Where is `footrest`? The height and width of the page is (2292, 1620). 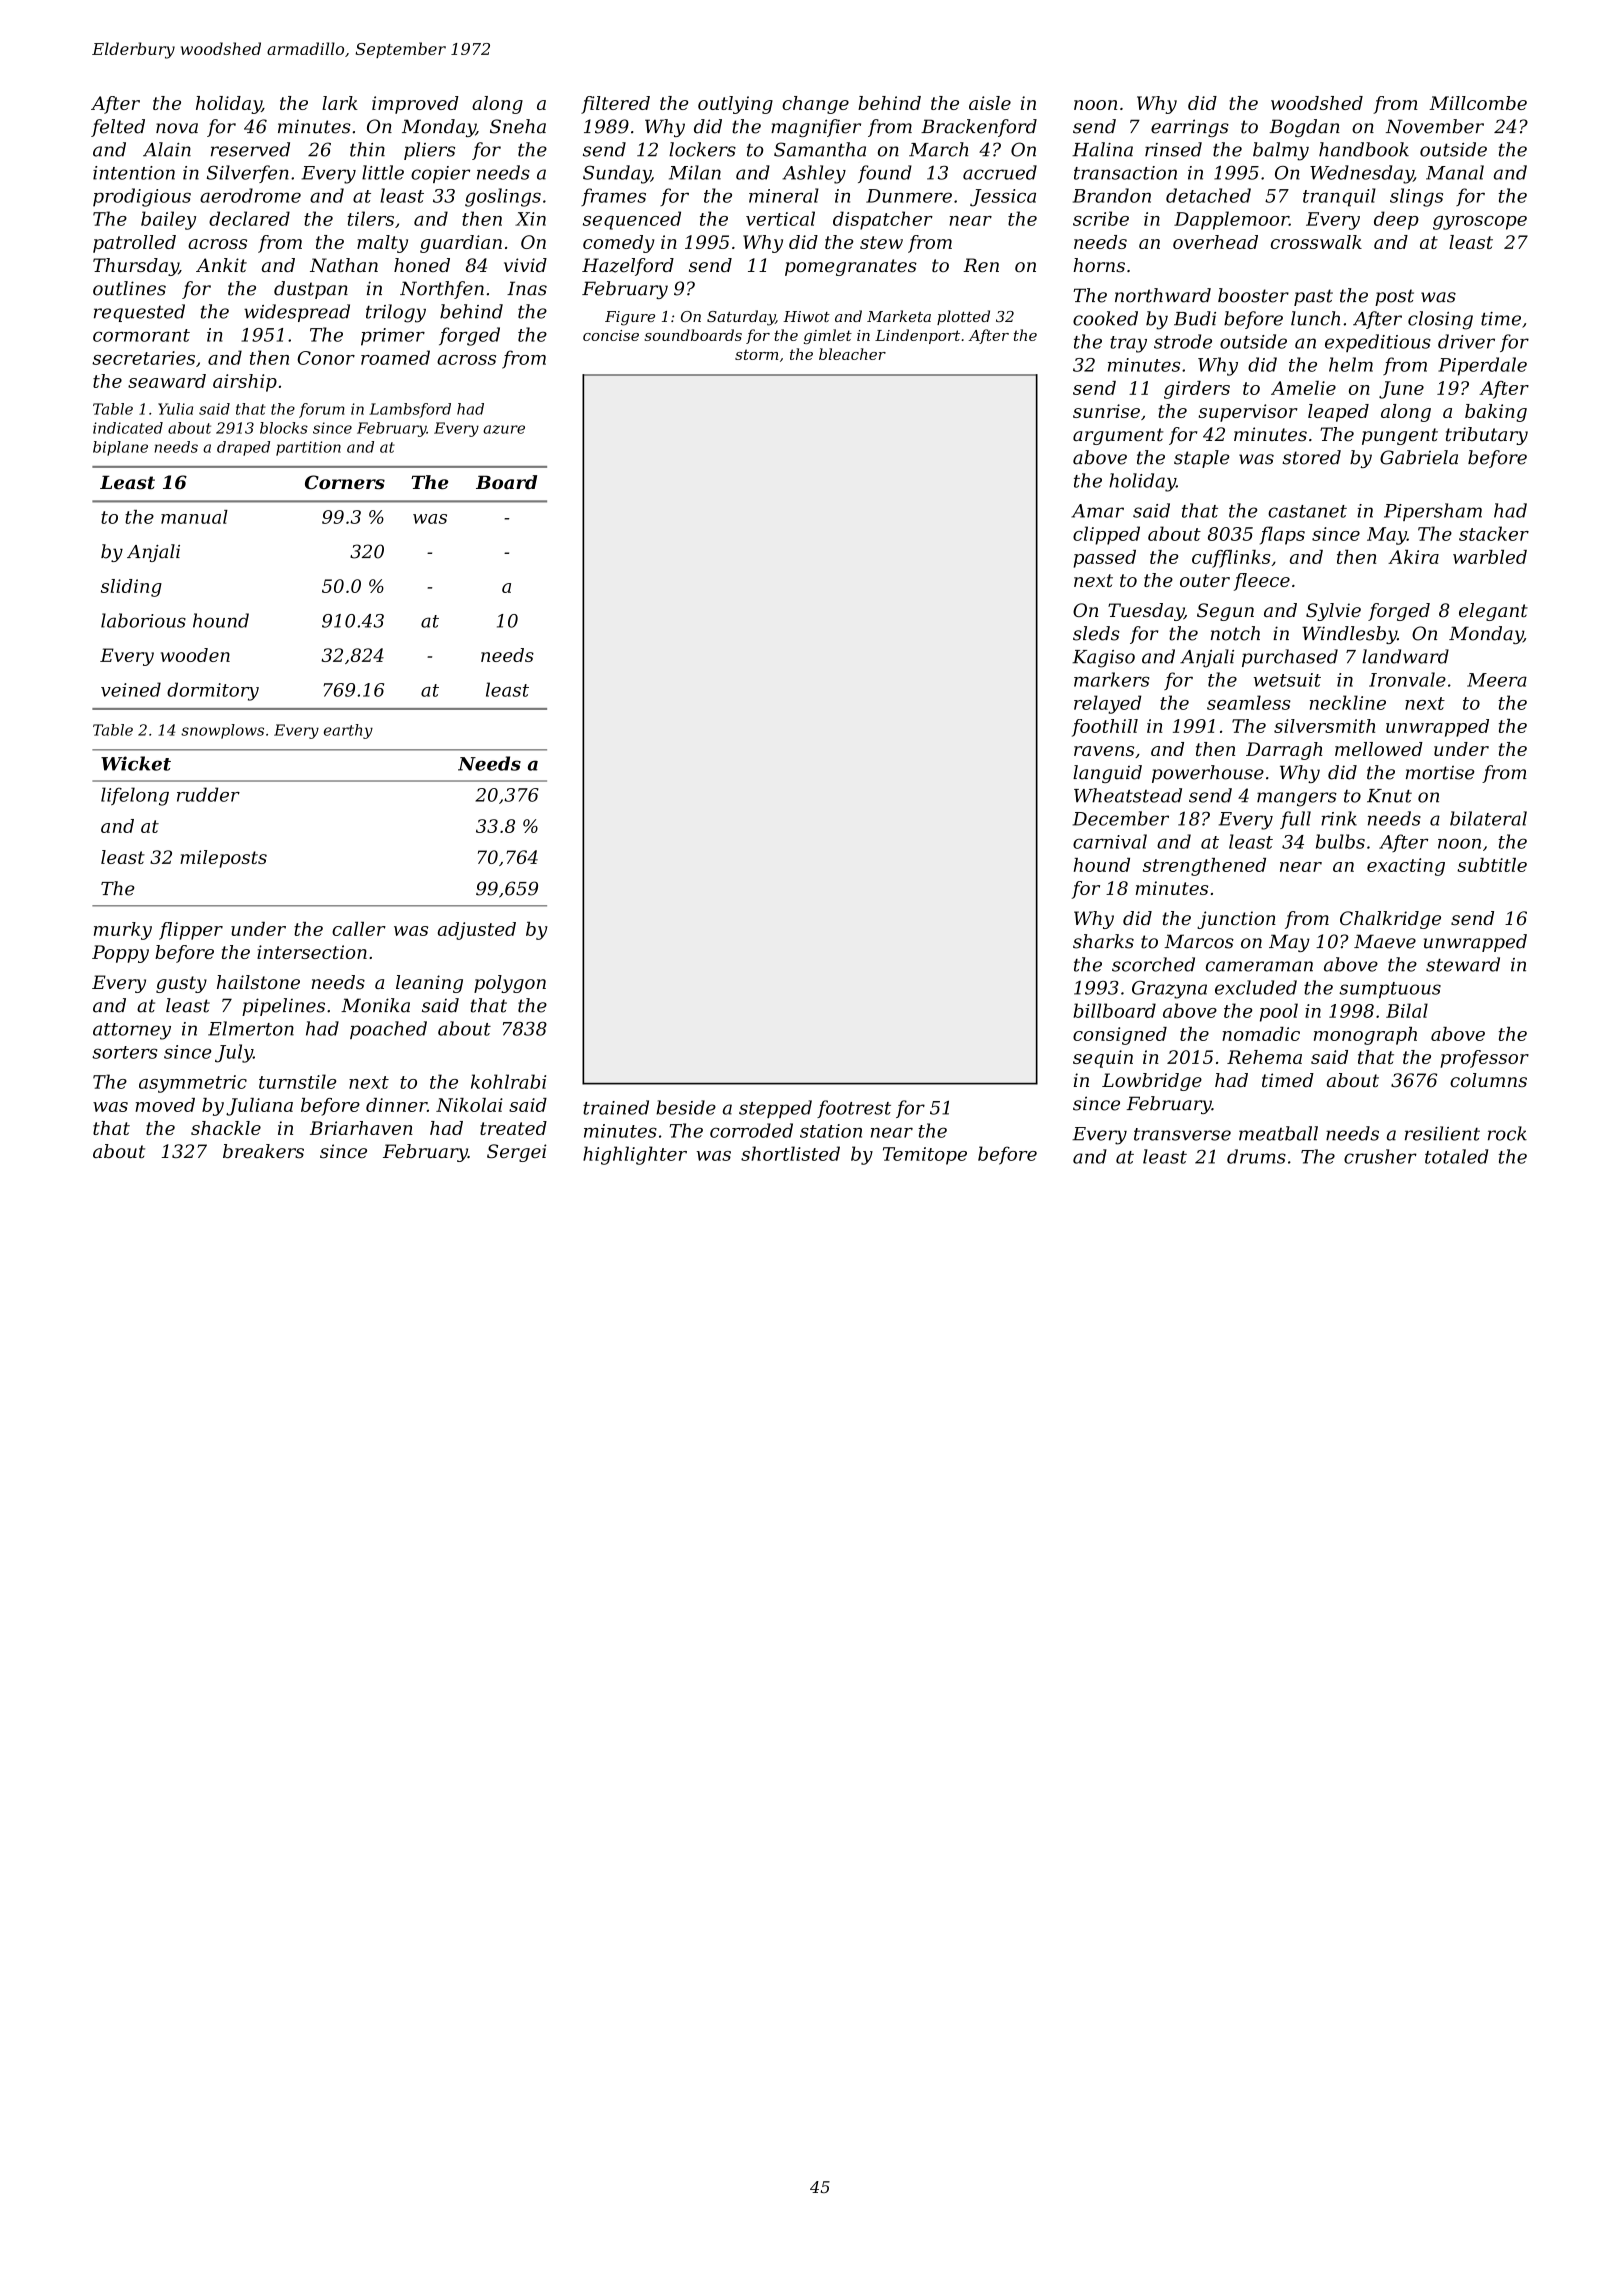 footrest is located at coordinates (854, 1109).
